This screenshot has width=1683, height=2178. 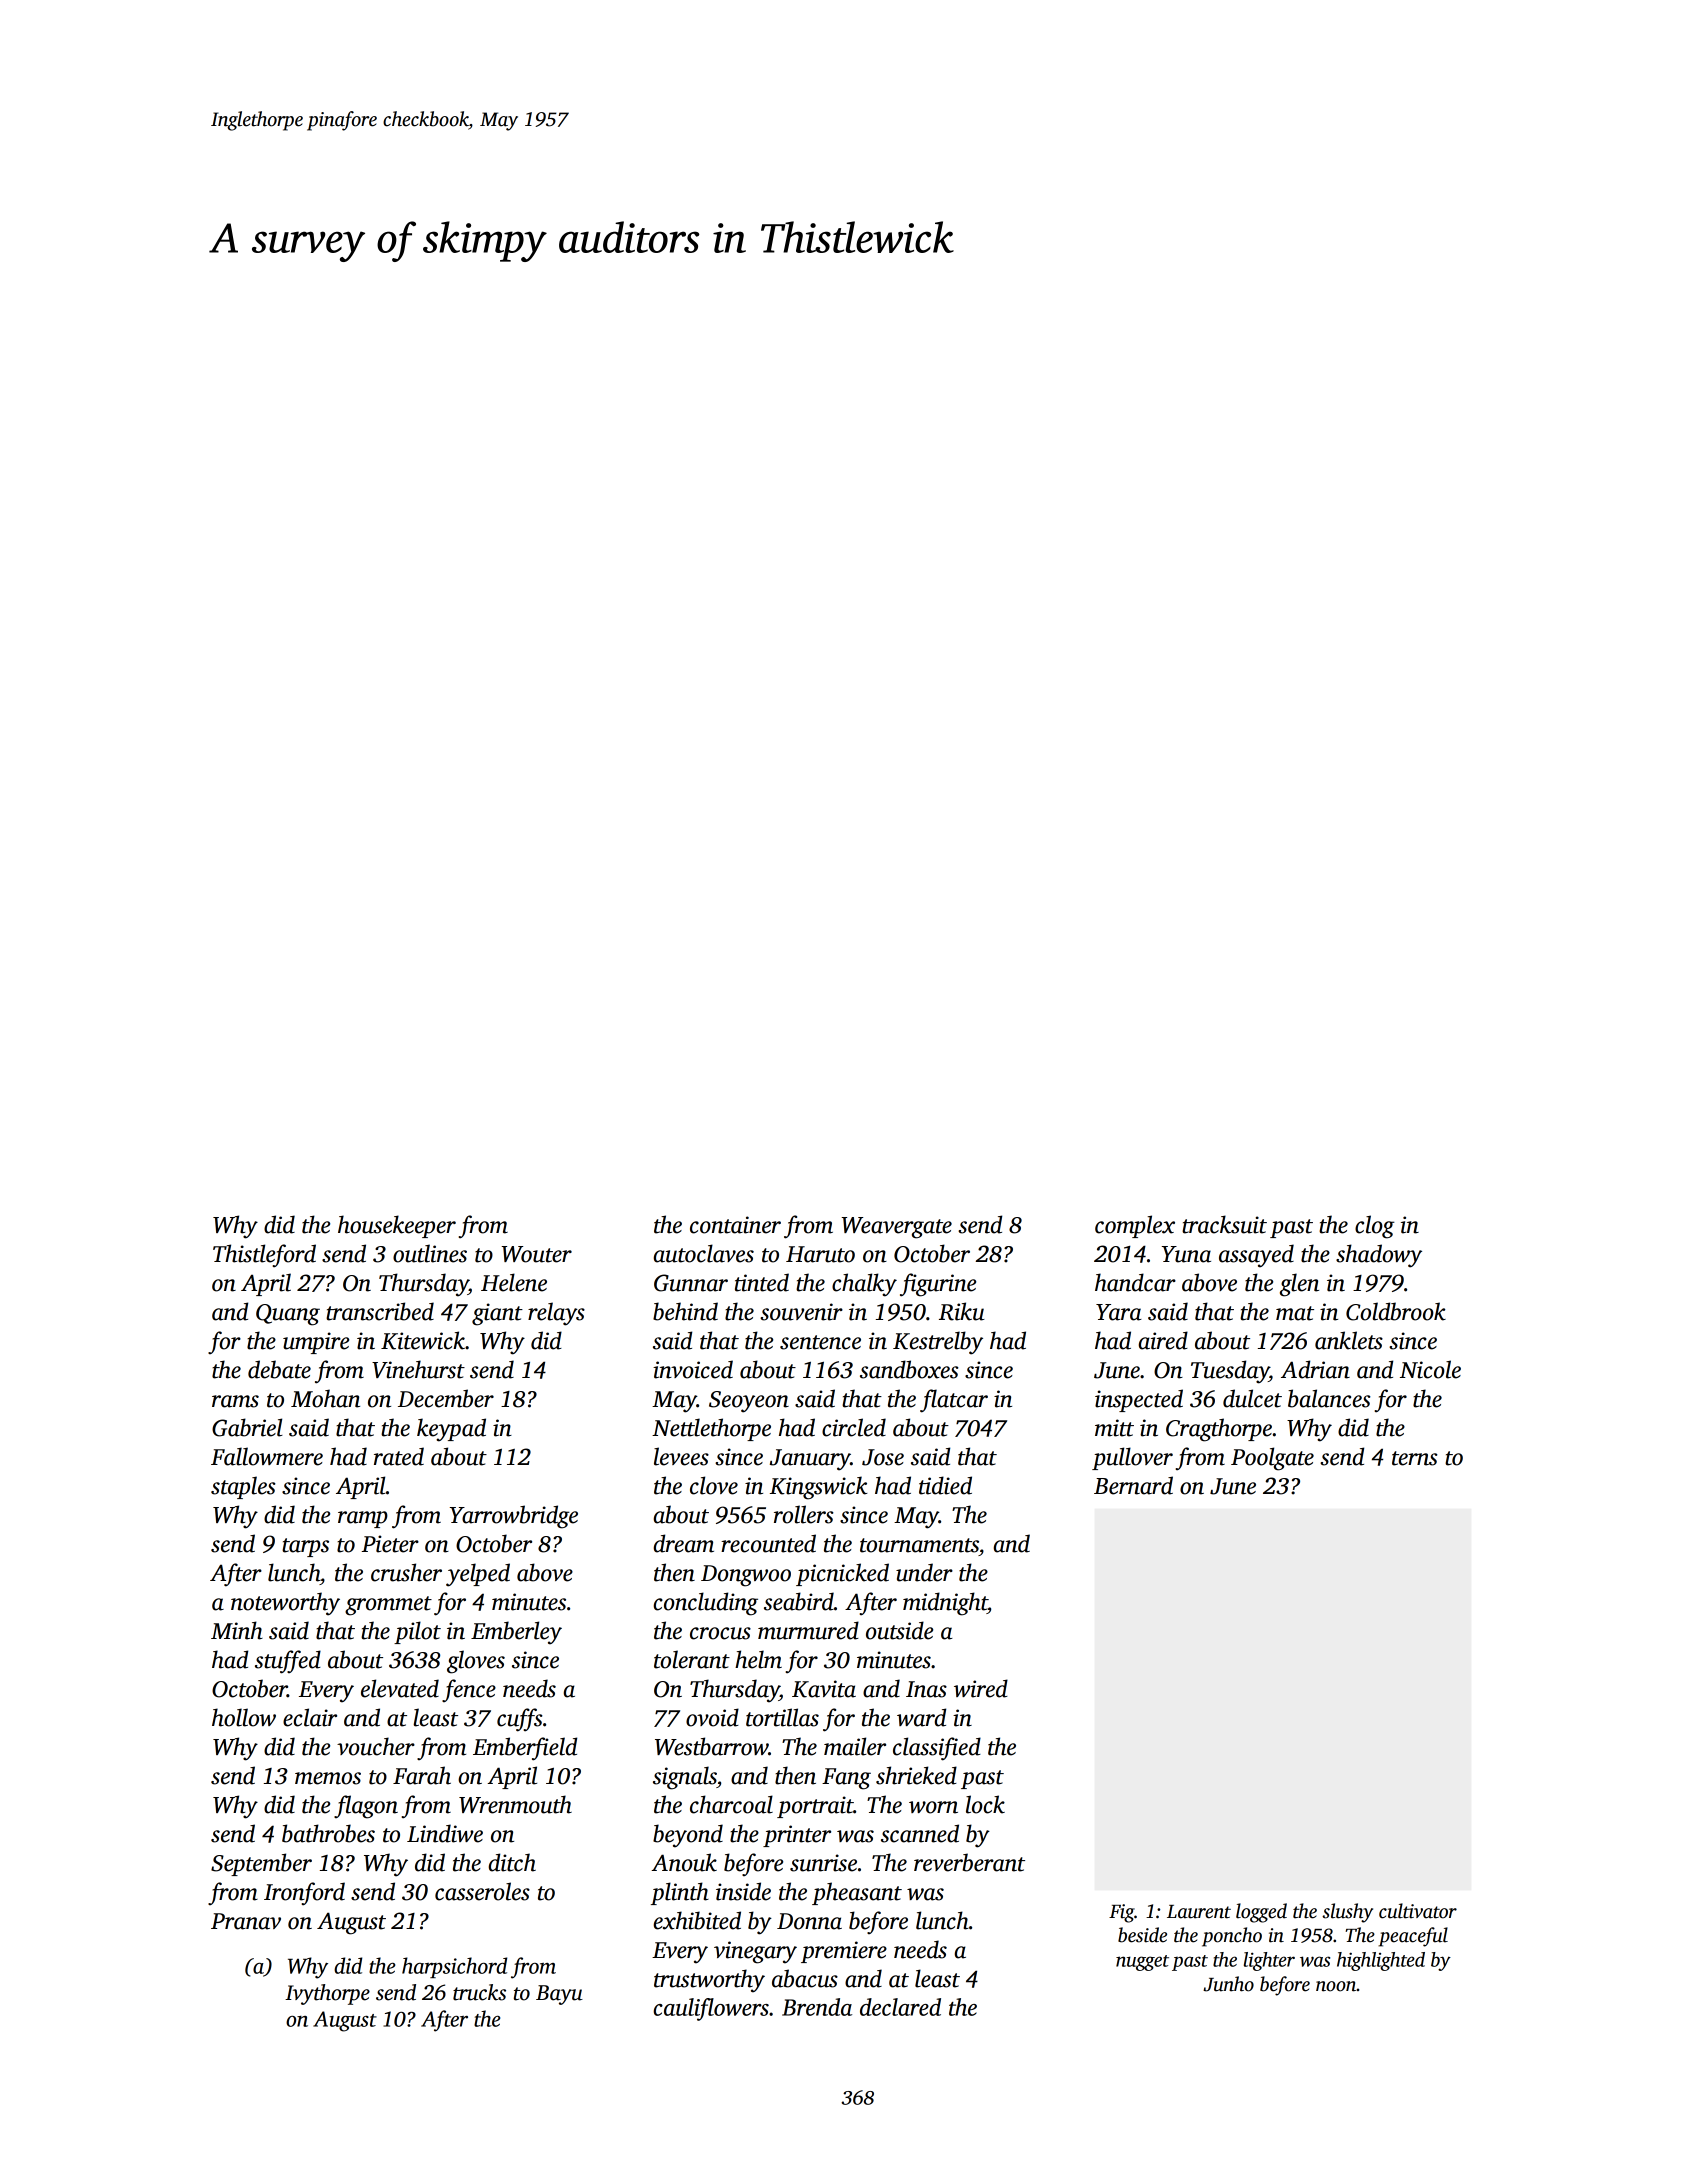 What do you see at coordinates (397, 1226) in the screenshot?
I see `housekeeper` at bounding box center [397, 1226].
